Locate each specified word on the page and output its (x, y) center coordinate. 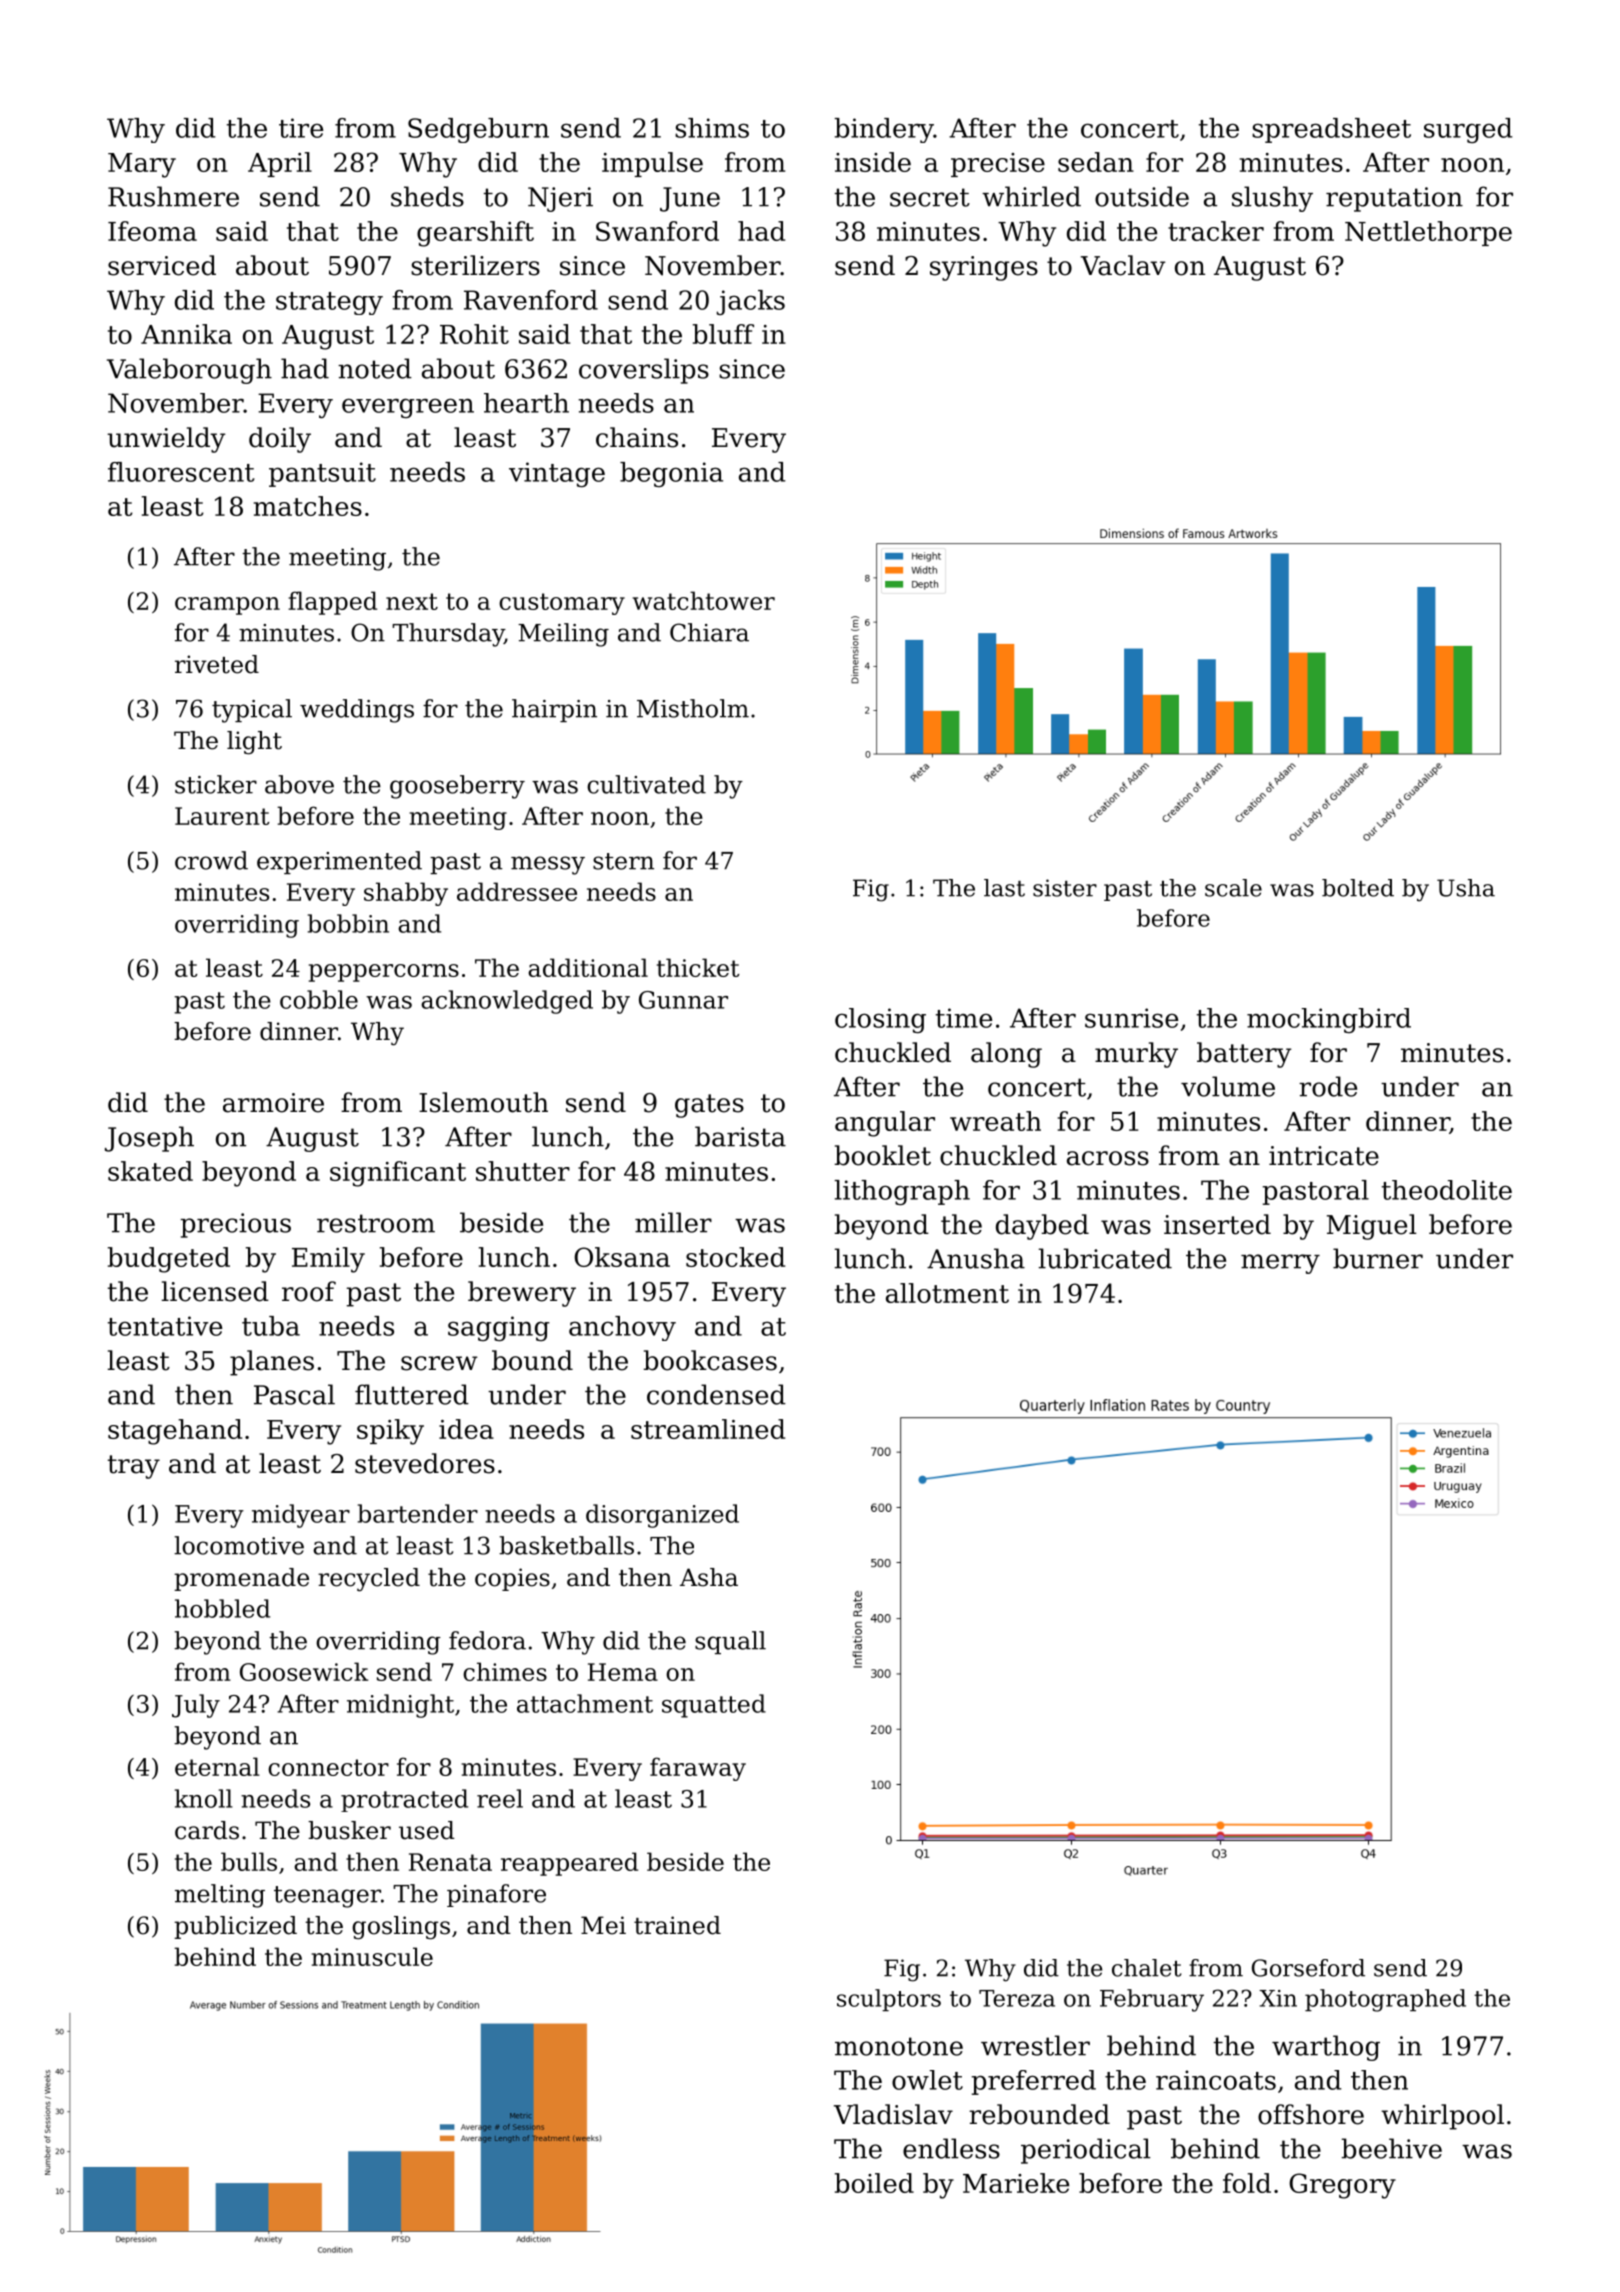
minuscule (372, 1956)
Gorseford (1308, 1968)
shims (712, 128)
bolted (1358, 888)
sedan (1096, 162)
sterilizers (475, 265)
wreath (995, 1121)
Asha (709, 1577)
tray (134, 1467)
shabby (406, 894)
